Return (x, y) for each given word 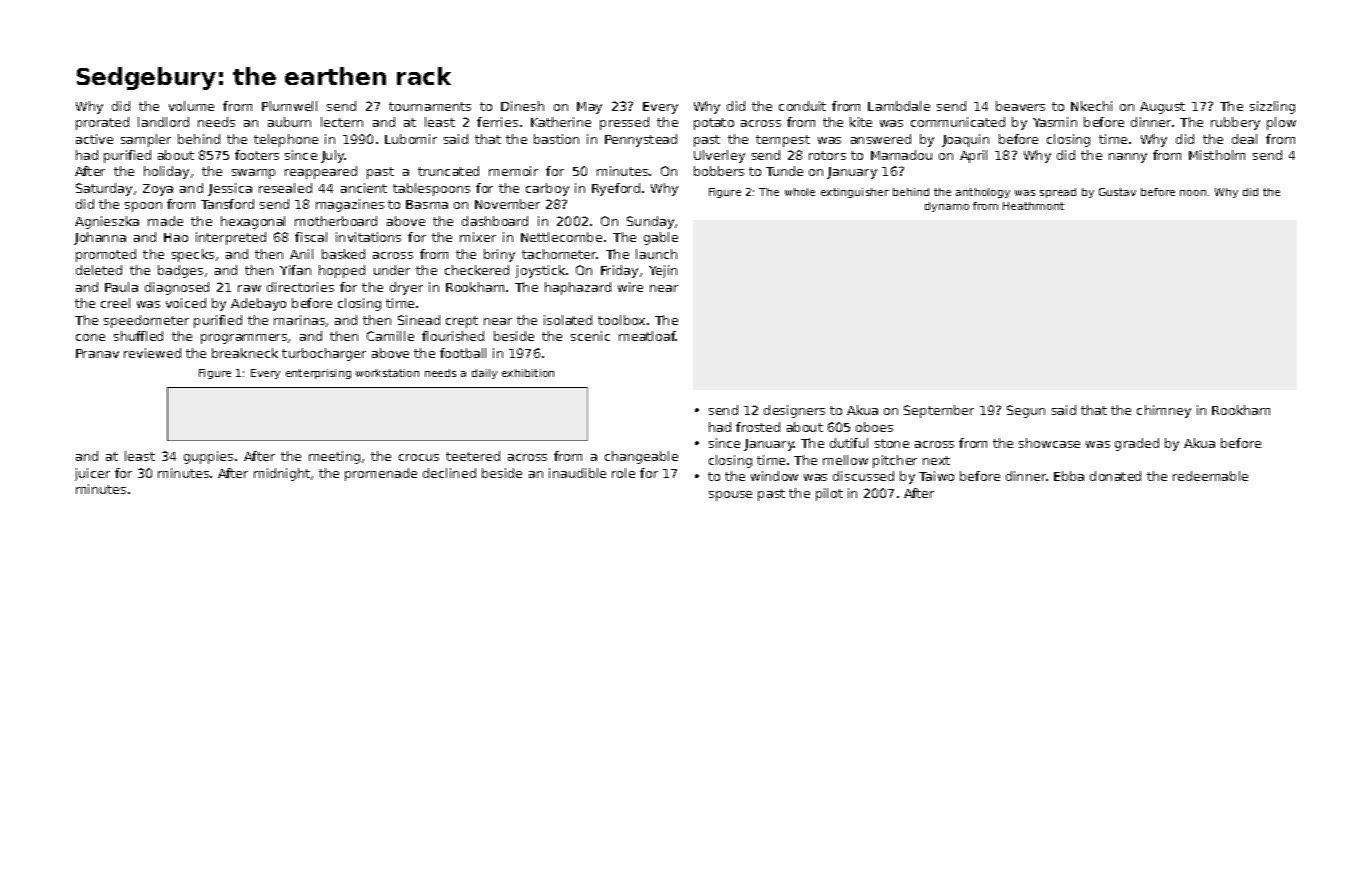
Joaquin (965, 140)
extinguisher (855, 193)
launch (656, 254)
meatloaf (647, 336)
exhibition (528, 373)
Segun (1026, 411)
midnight (282, 474)
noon (1193, 193)
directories (300, 287)
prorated (102, 123)
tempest (783, 141)
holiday (166, 172)
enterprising (318, 374)
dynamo (947, 207)
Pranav (97, 353)
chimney (1164, 411)
